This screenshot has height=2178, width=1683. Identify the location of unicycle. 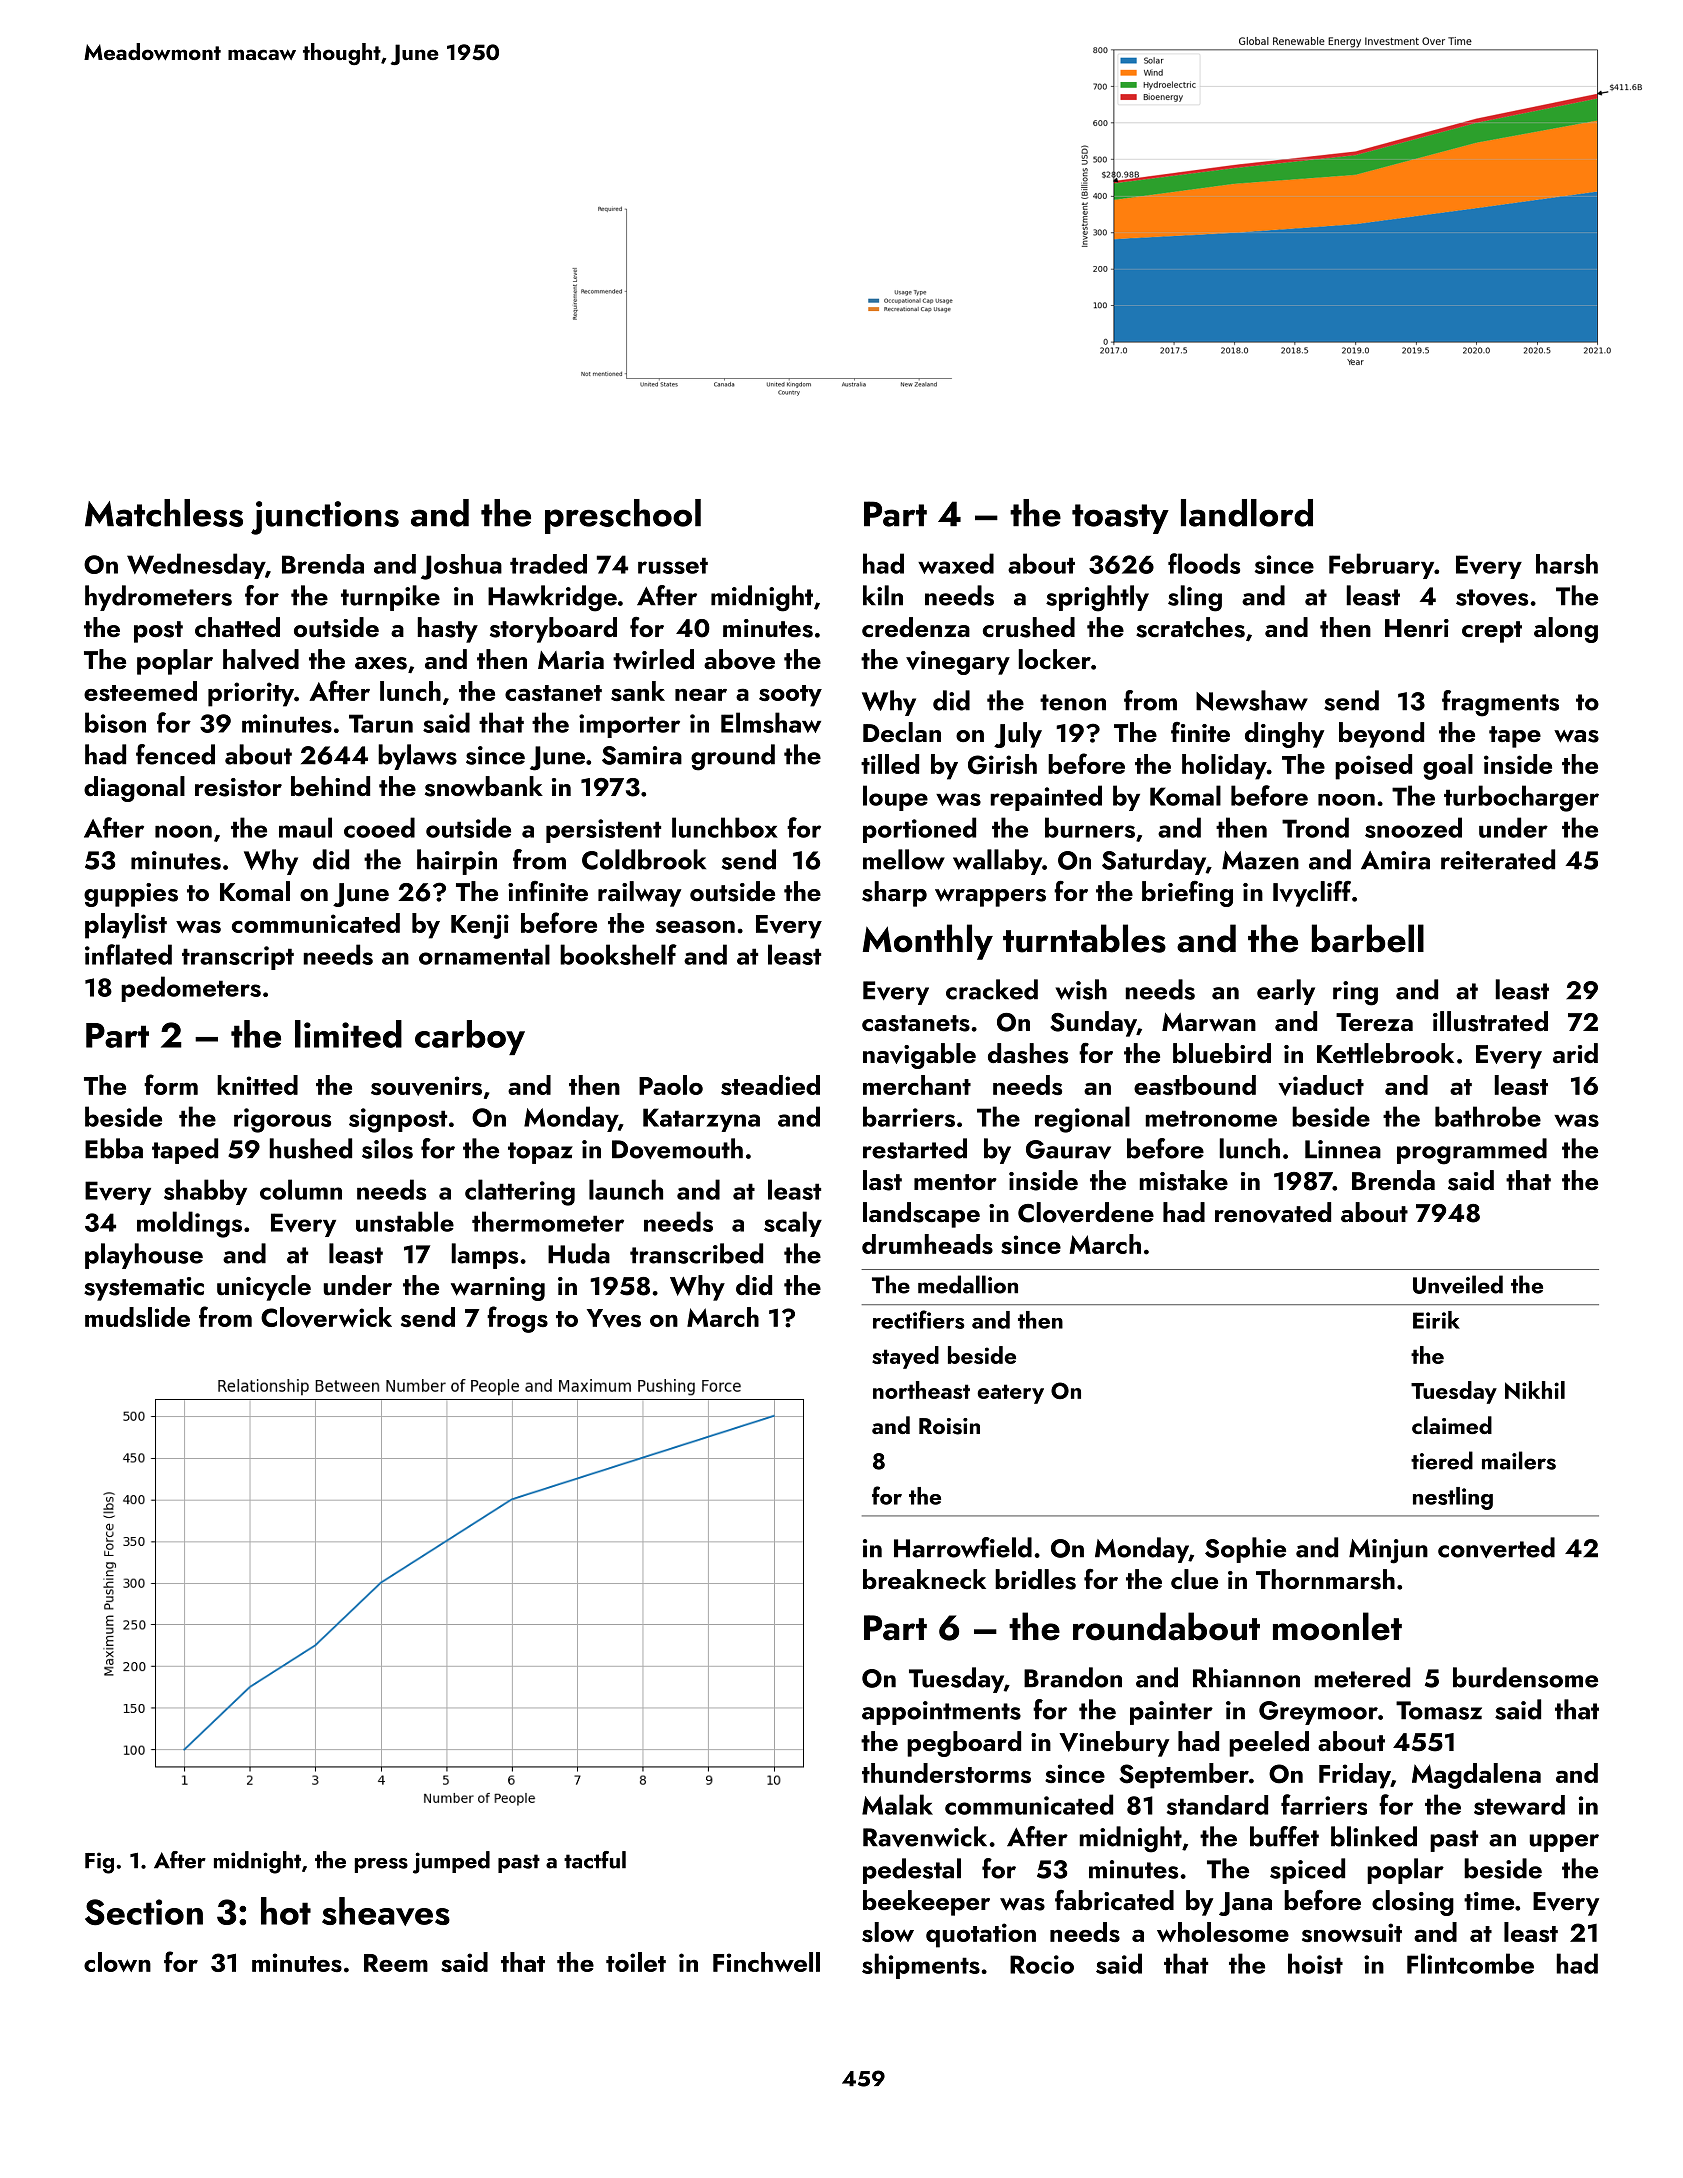
(264, 1288).
